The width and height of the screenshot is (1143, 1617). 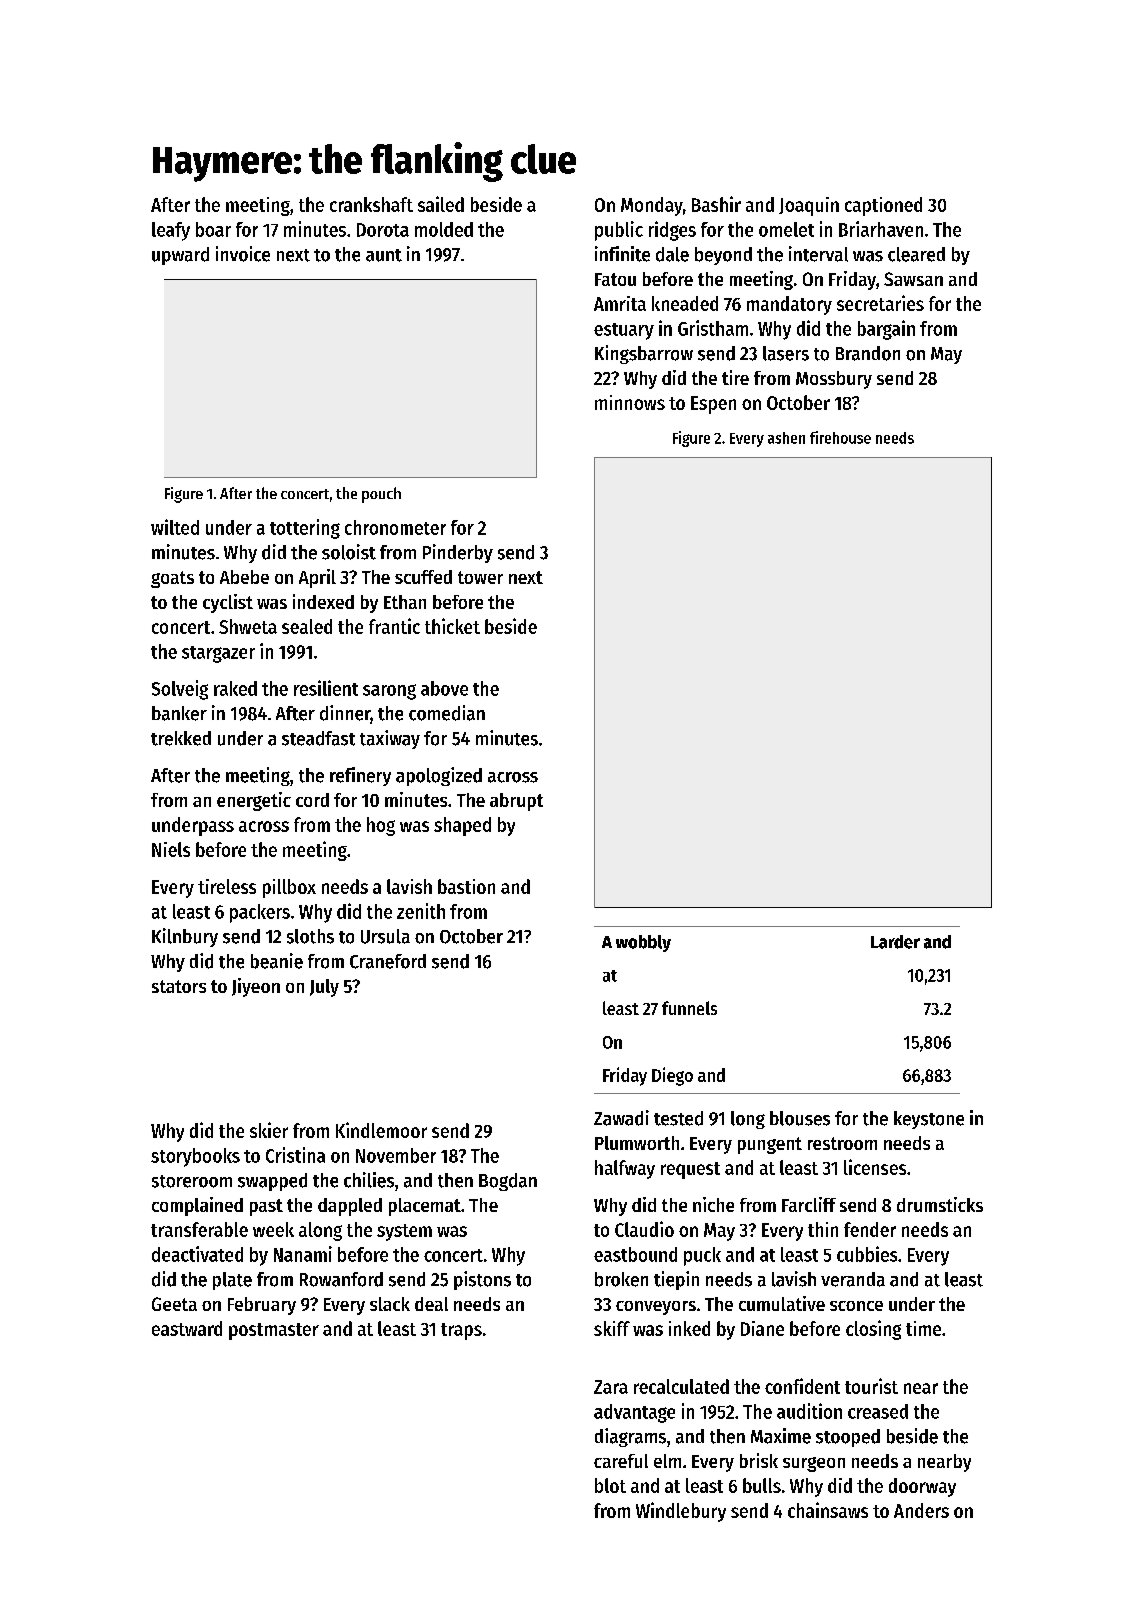 What do you see at coordinates (789, 305) in the screenshot?
I see `mandatory` at bounding box center [789, 305].
